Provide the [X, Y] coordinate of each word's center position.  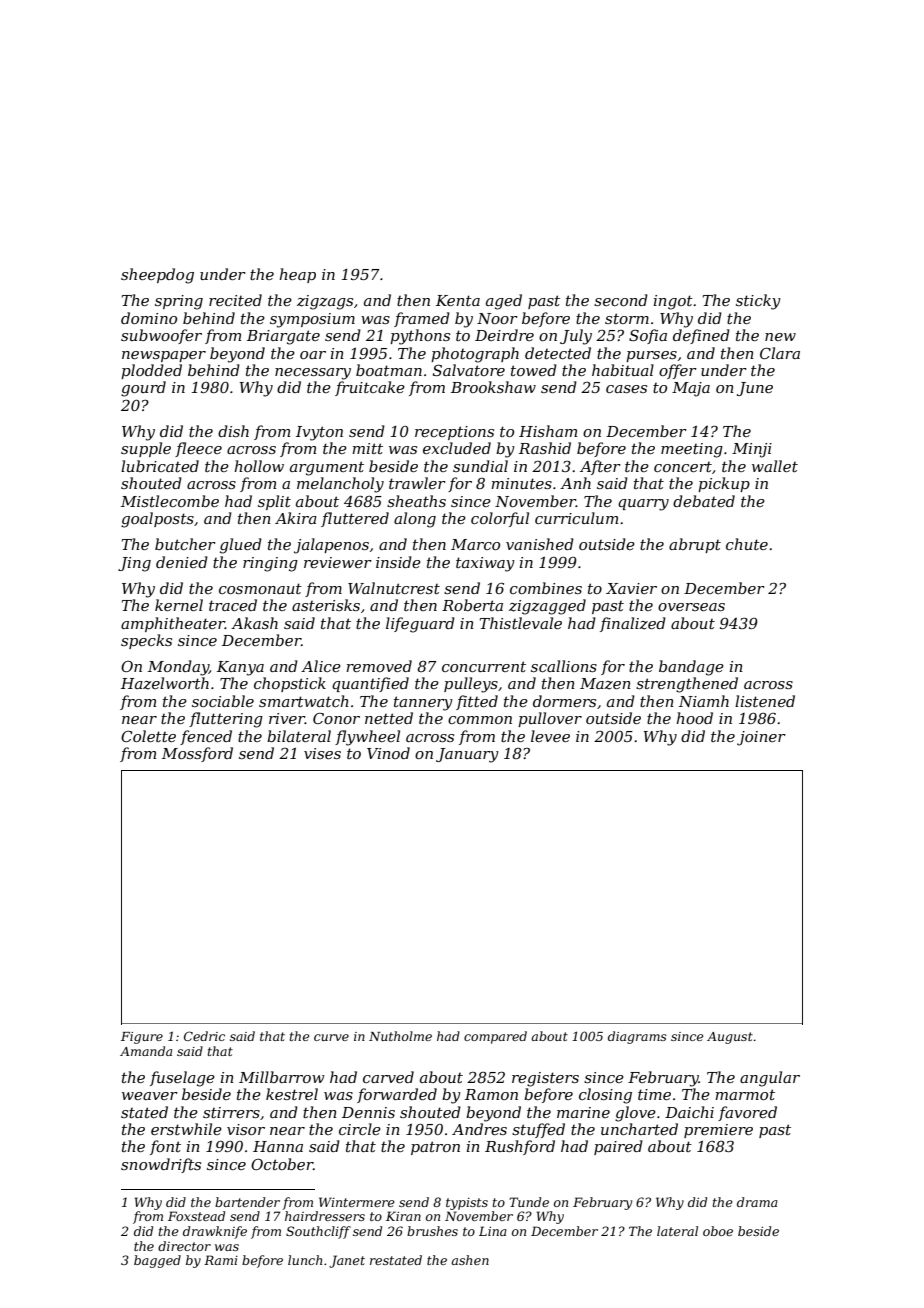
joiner [761, 738]
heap [297, 275]
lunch [305, 1260]
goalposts [157, 520]
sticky [758, 302]
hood [694, 718]
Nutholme [400, 1036]
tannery [423, 703]
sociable [223, 701]
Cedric [204, 1036]
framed [422, 319]
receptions [454, 433]
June [755, 389]
